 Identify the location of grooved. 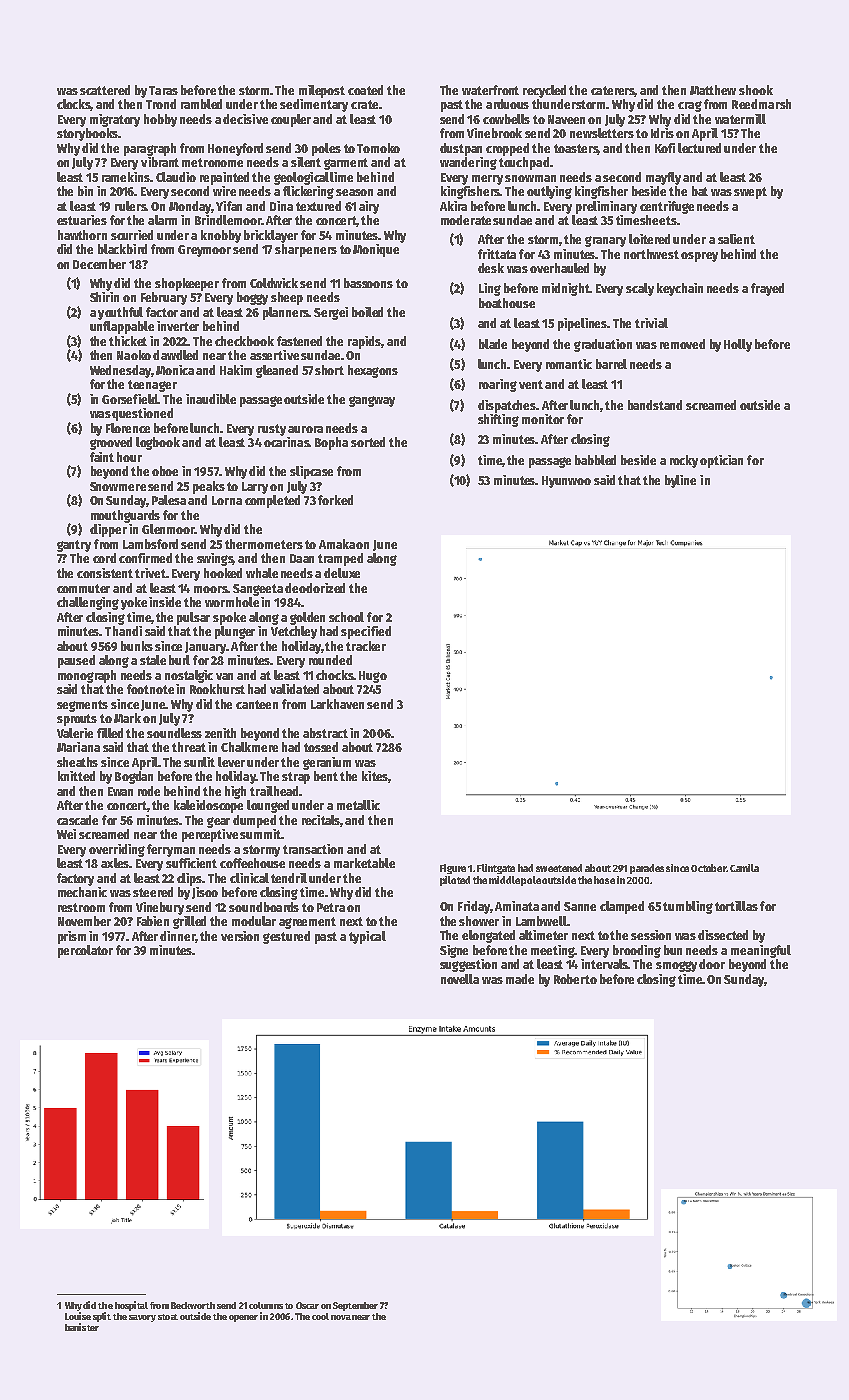
(111, 443).
